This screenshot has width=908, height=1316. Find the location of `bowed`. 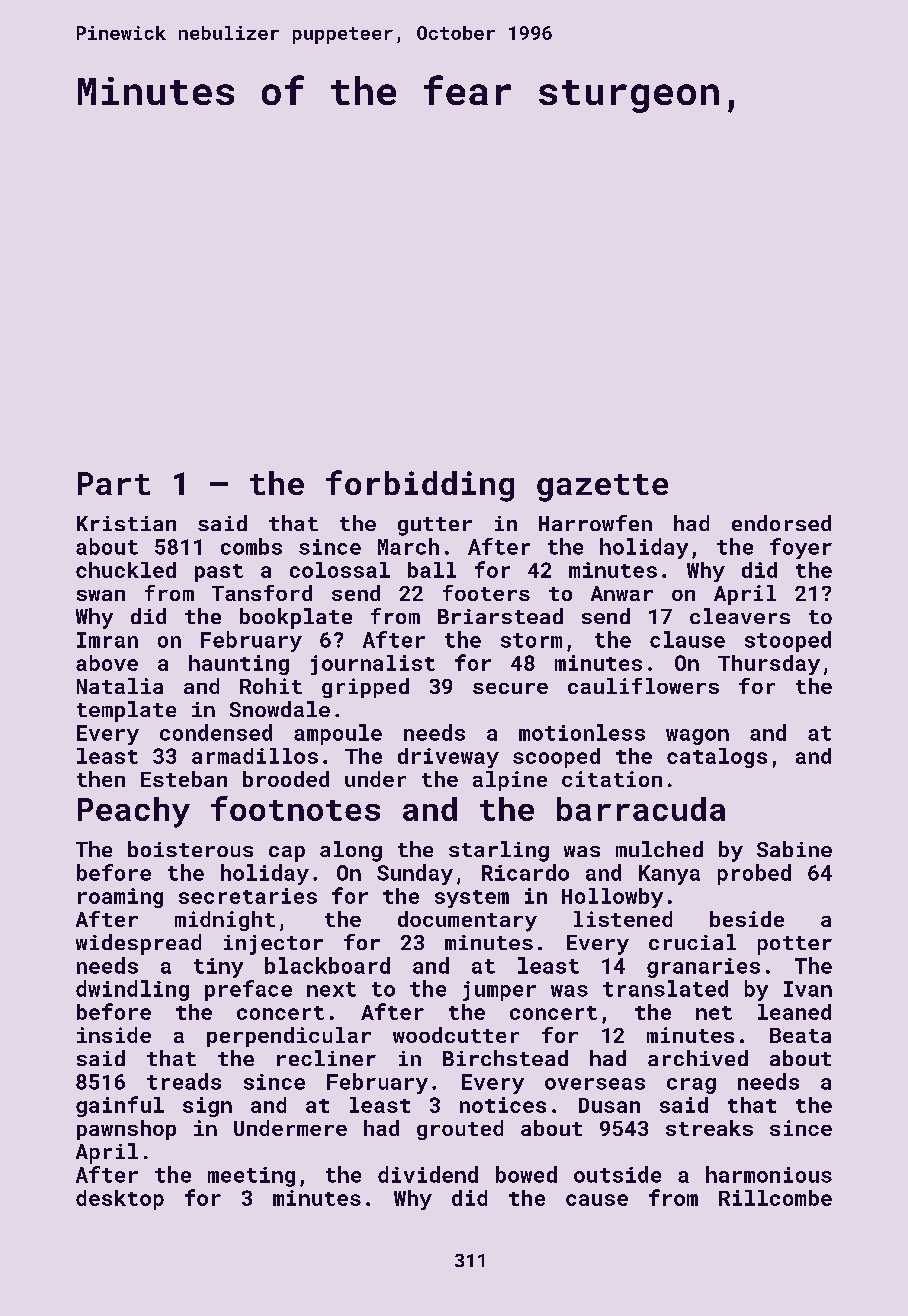

bowed is located at coordinates (526, 1174).
